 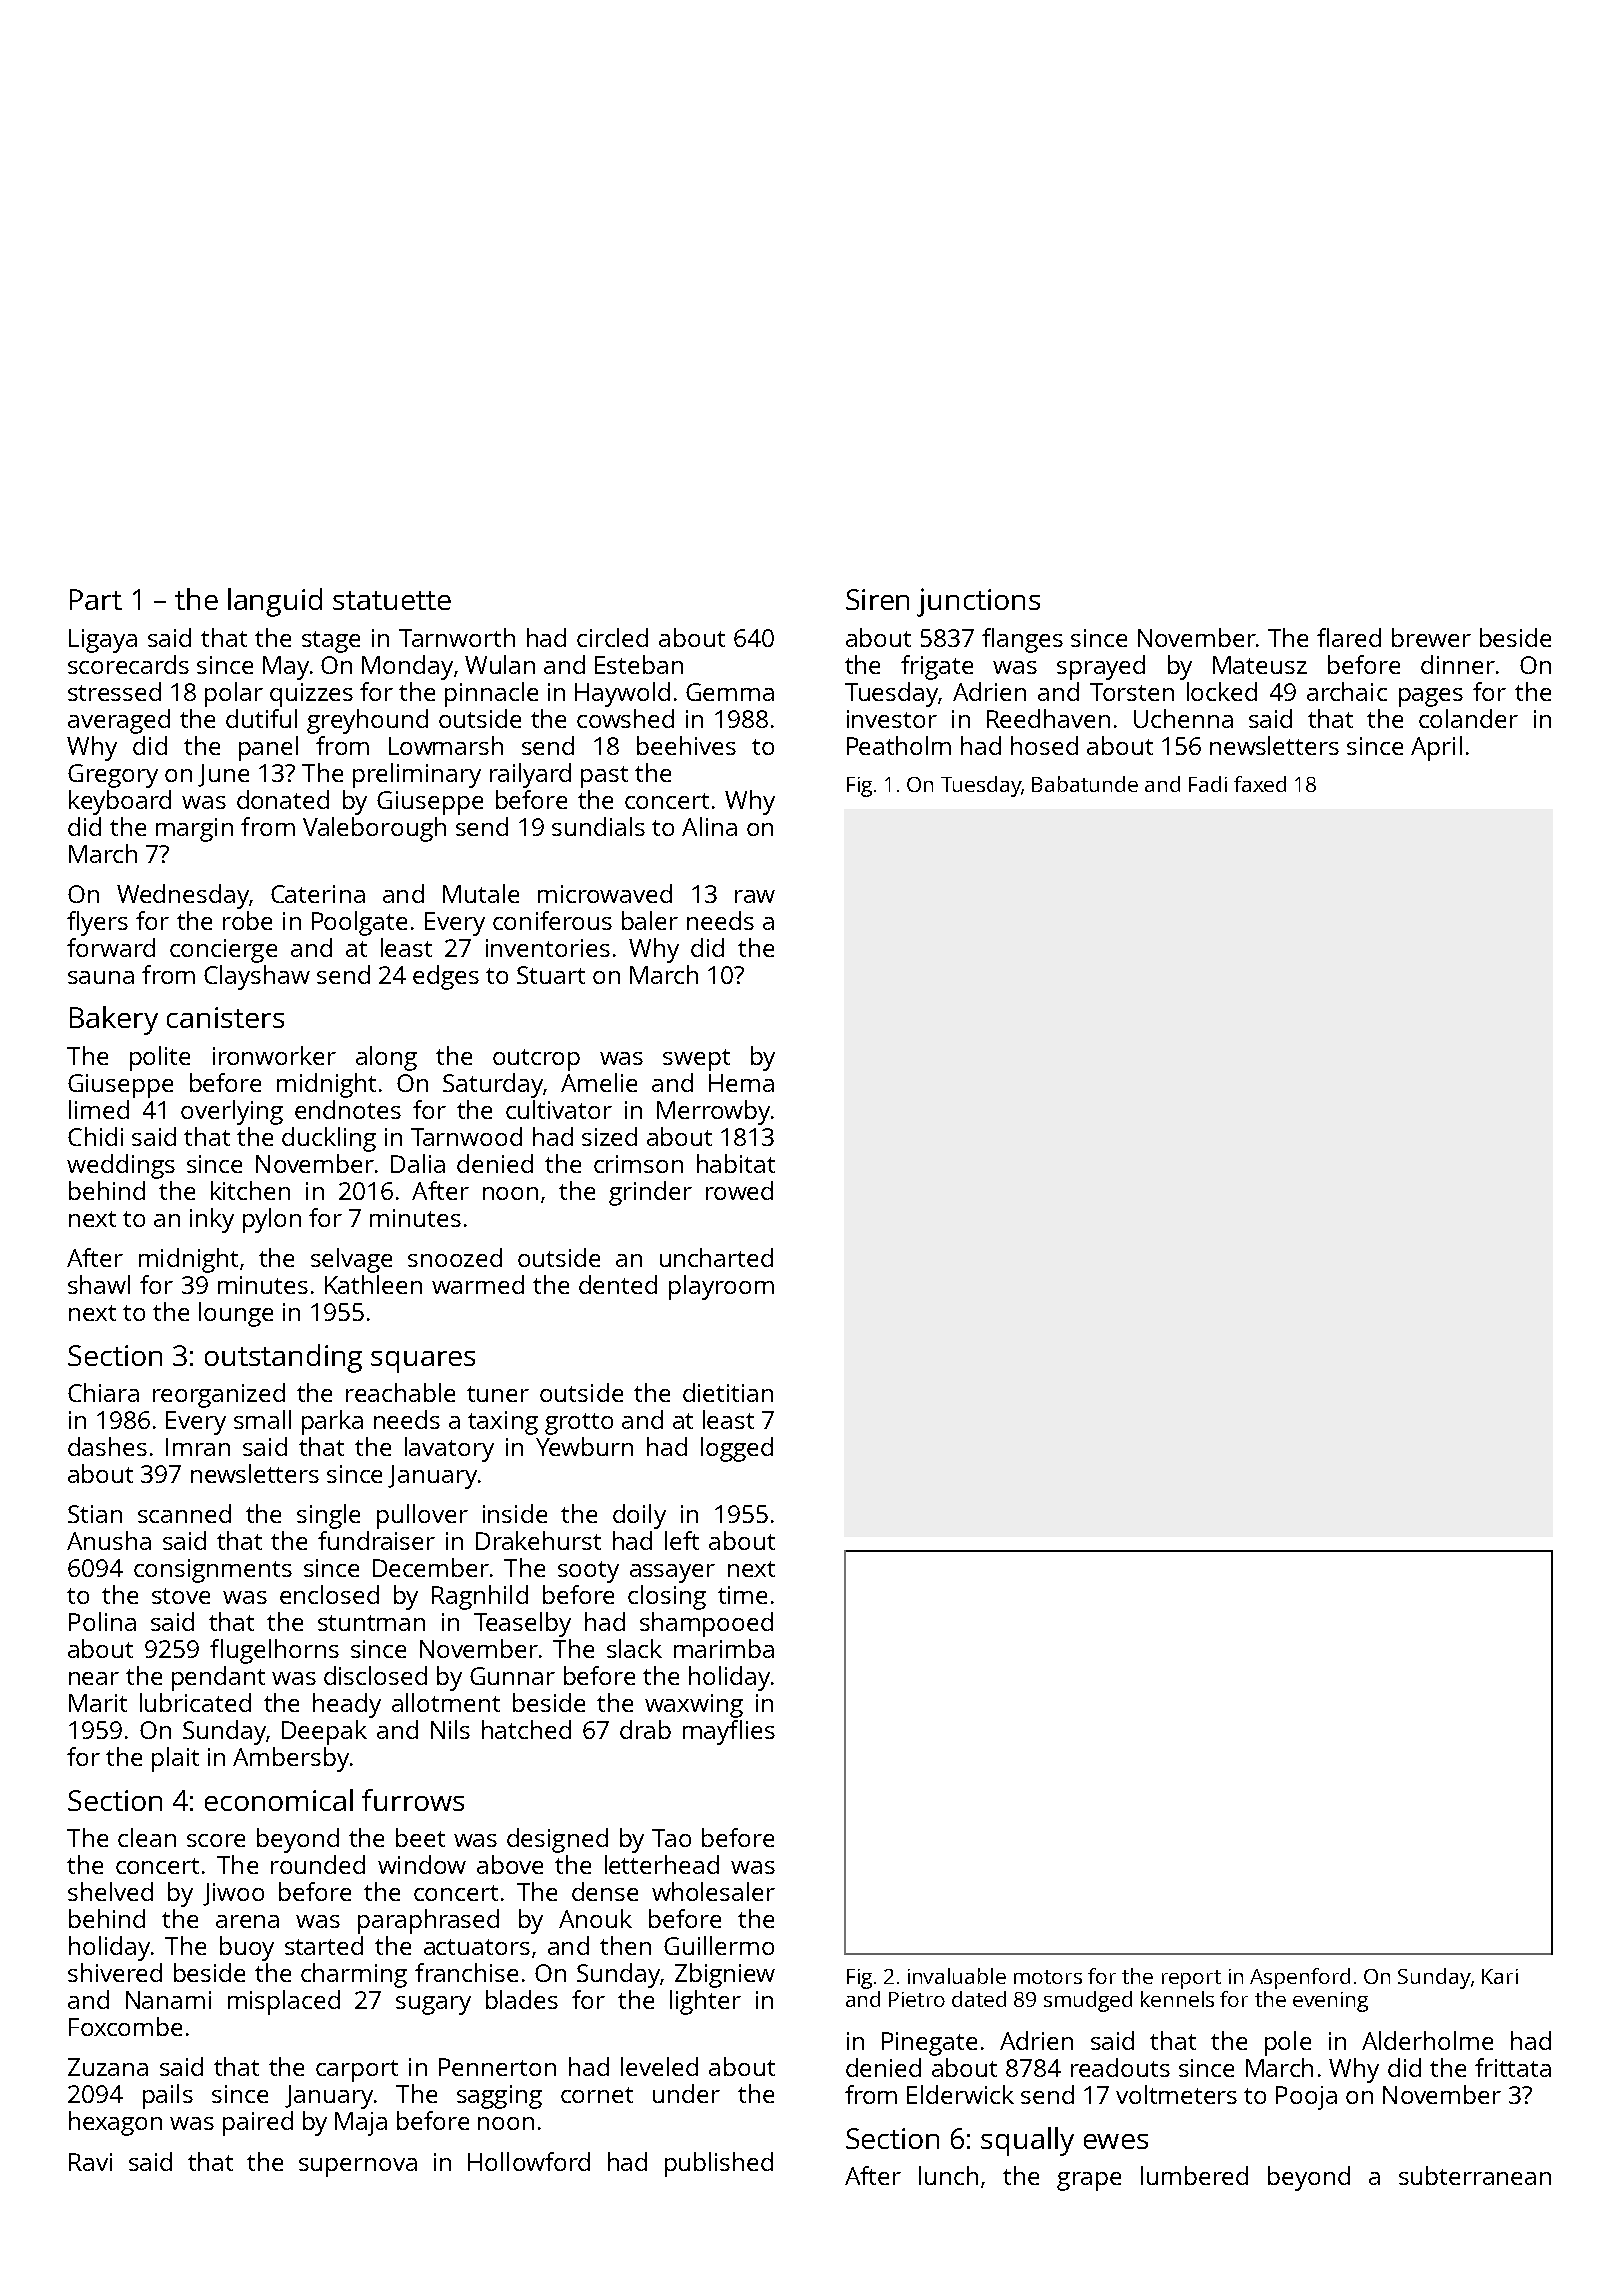 I want to click on polar, so click(x=234, y=694).
